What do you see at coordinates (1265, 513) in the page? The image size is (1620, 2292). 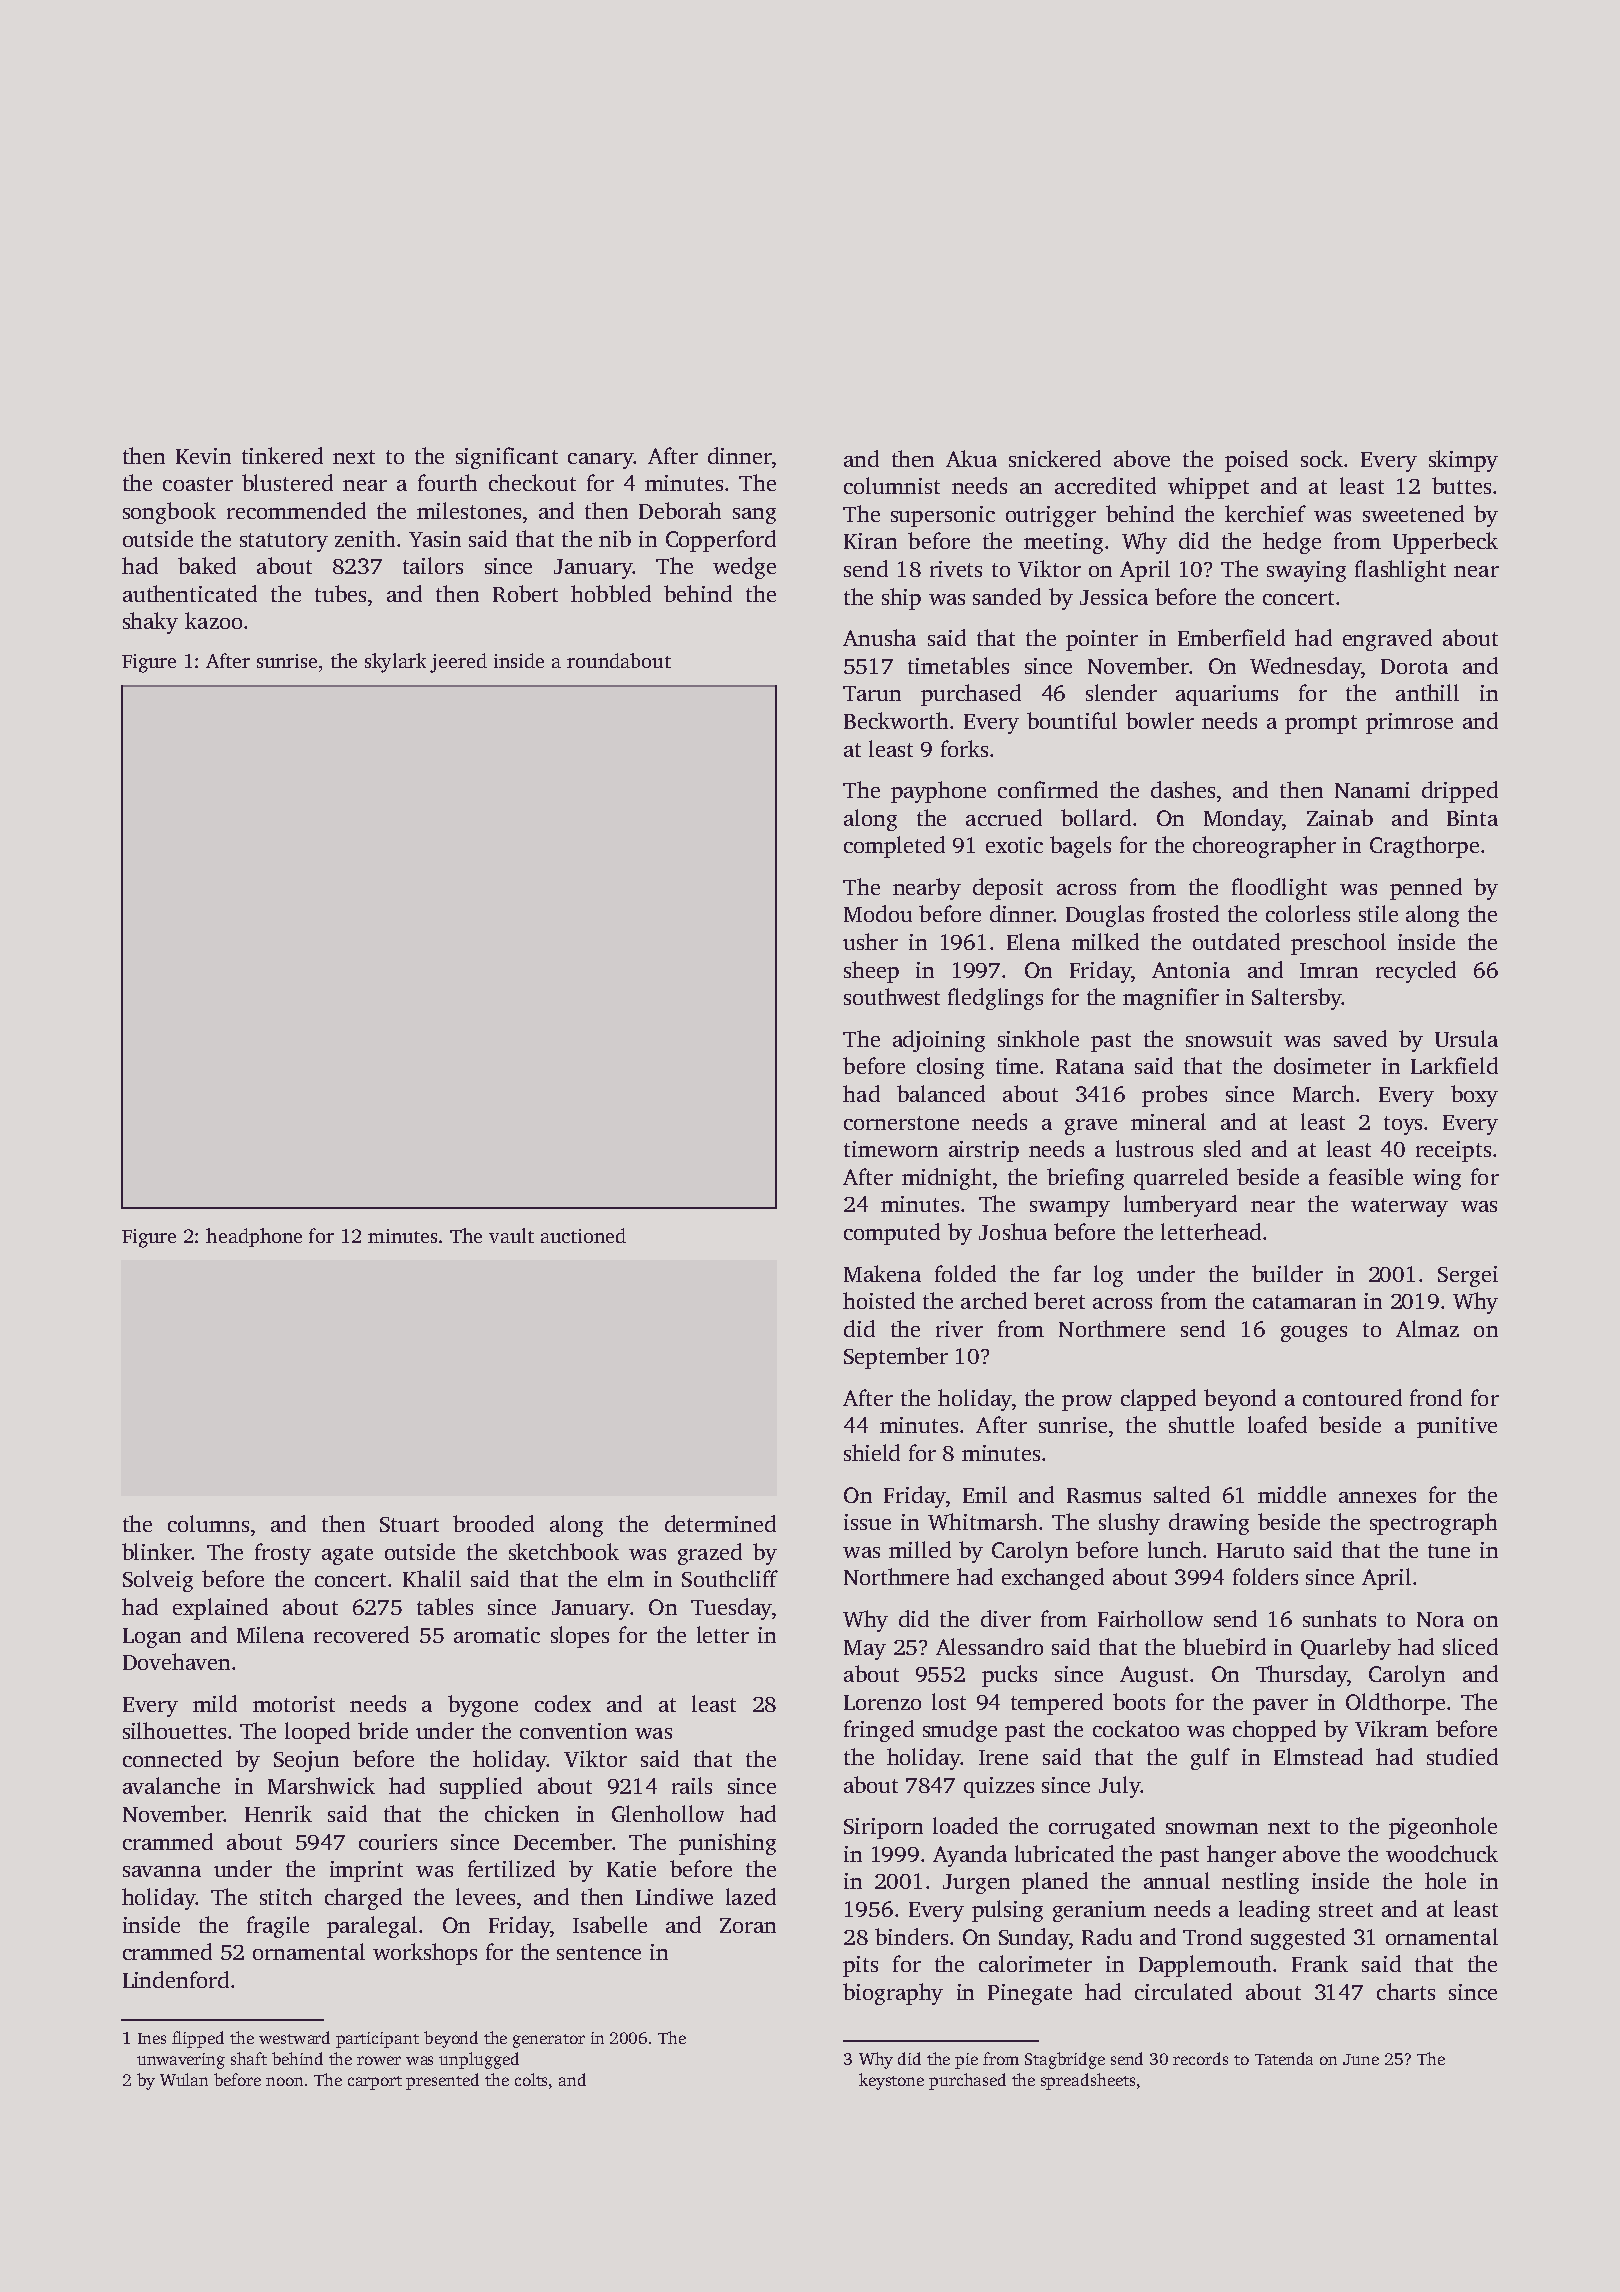 I see `kerchief` at bounding box center [1265, 513].
